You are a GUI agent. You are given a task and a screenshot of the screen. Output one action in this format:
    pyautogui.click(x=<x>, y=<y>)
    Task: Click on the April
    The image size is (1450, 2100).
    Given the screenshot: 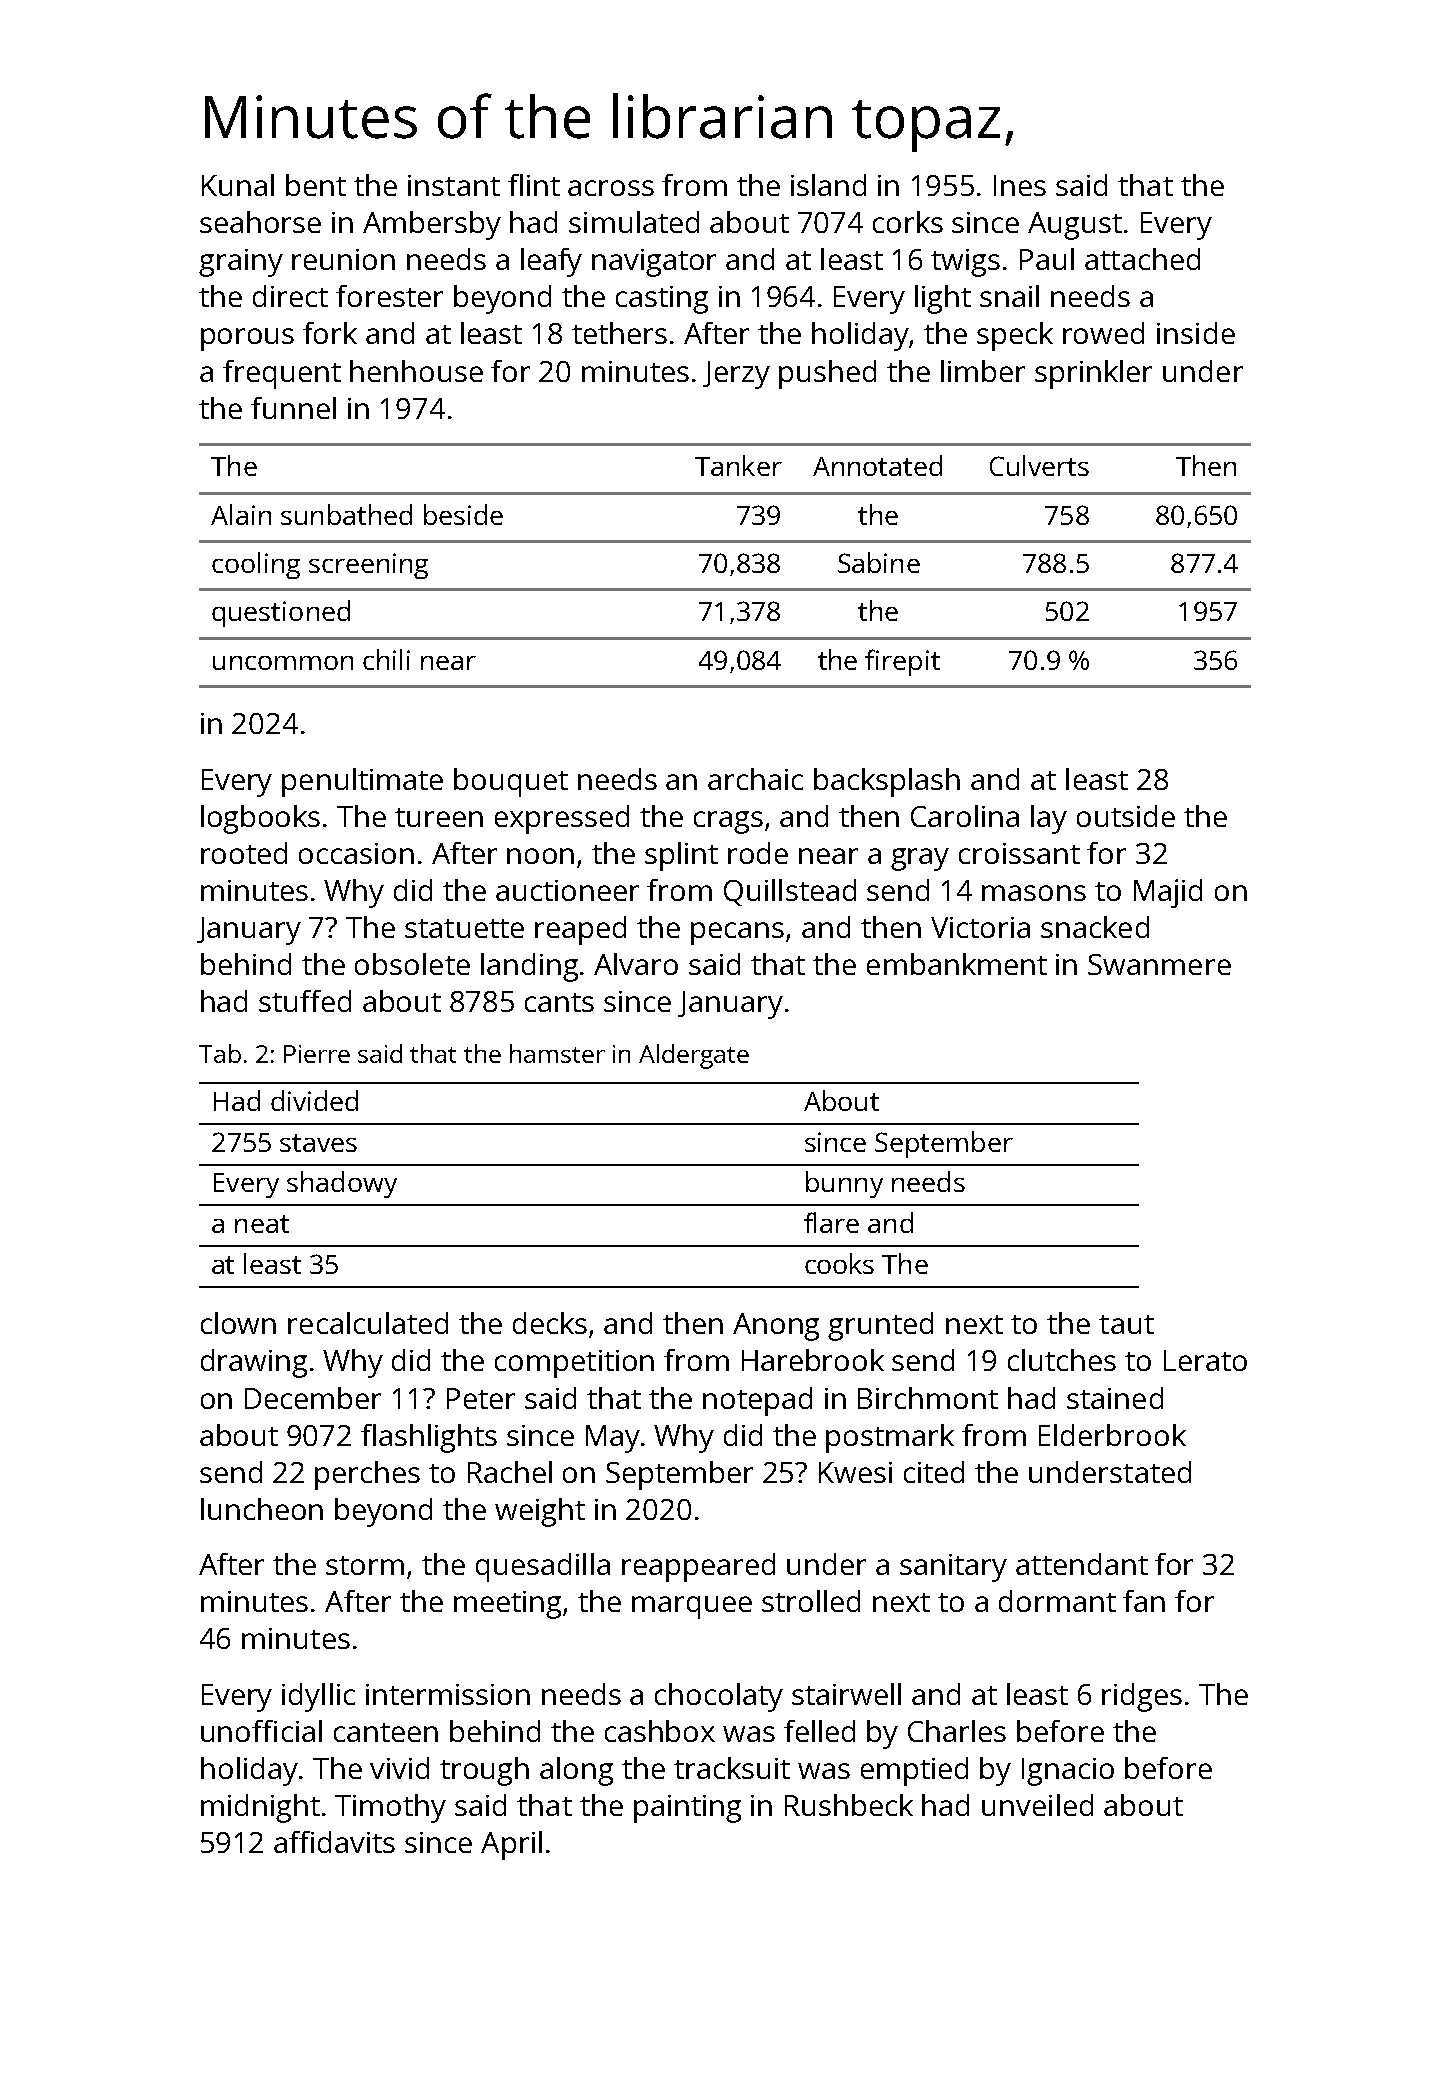 What is the action you would take?
    pyautogui.click(x=511, y=1845)
